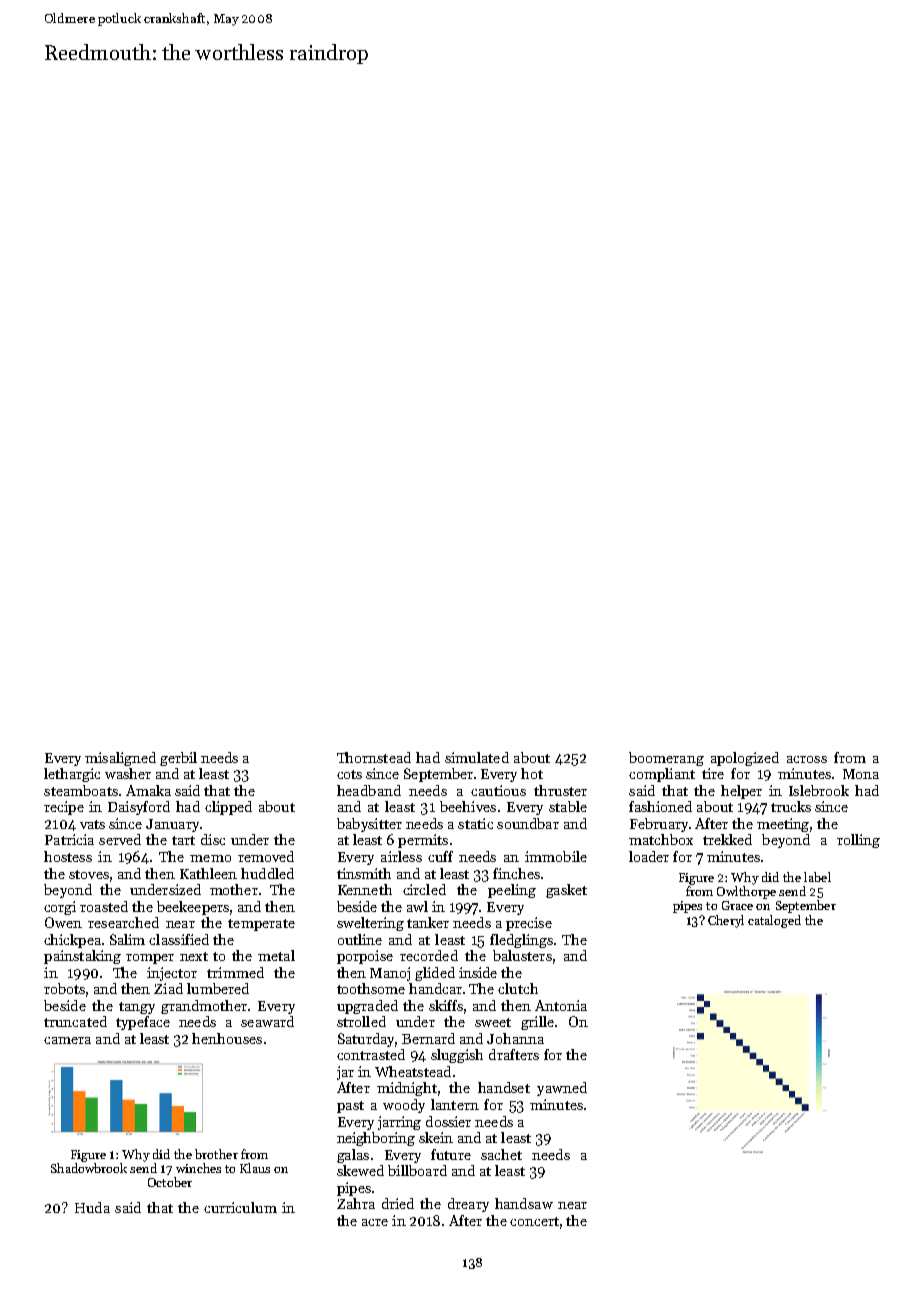  I want to click on camera, so click(67, 1040).
